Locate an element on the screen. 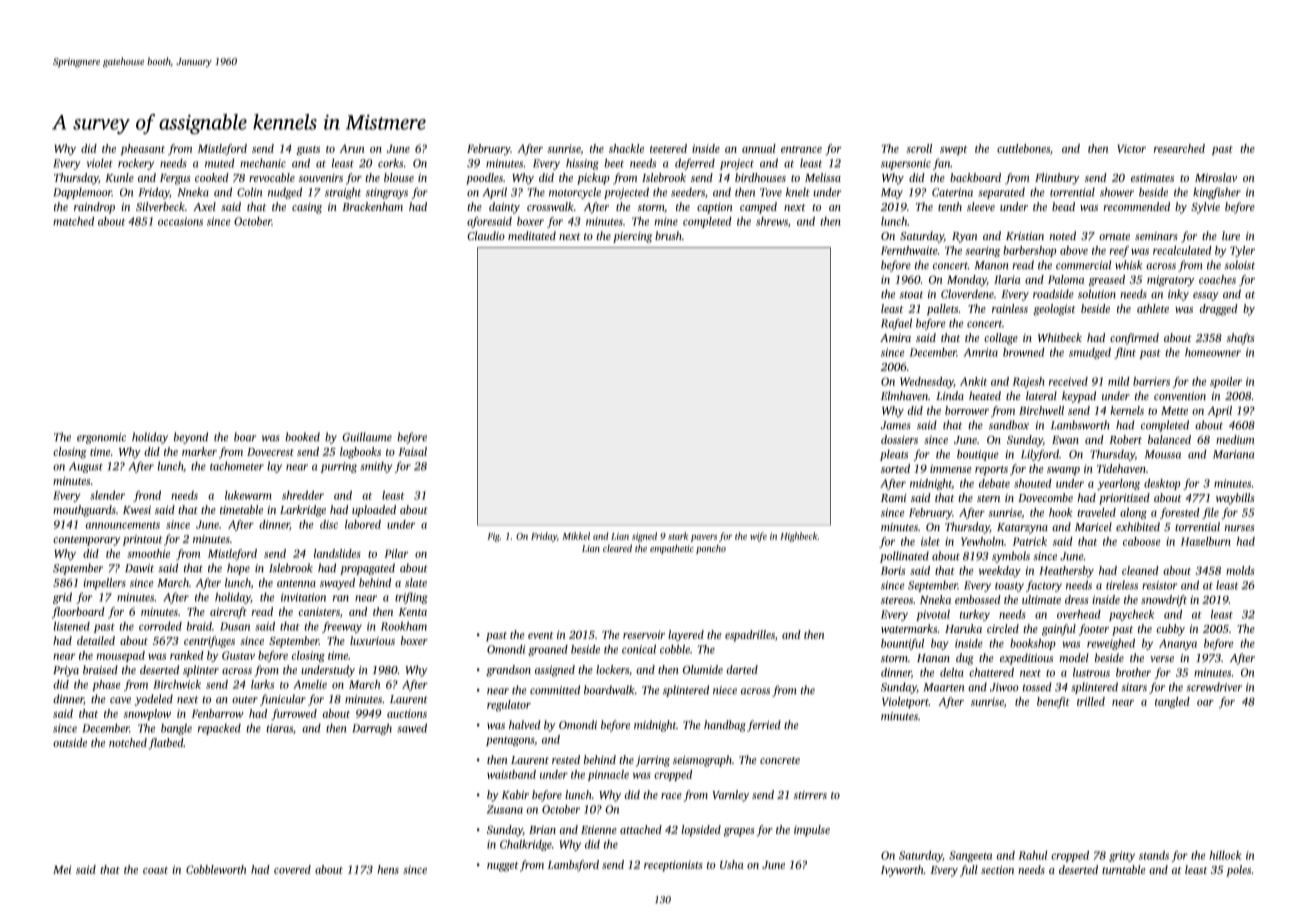  poles is located at coordinates (1238, 871).
